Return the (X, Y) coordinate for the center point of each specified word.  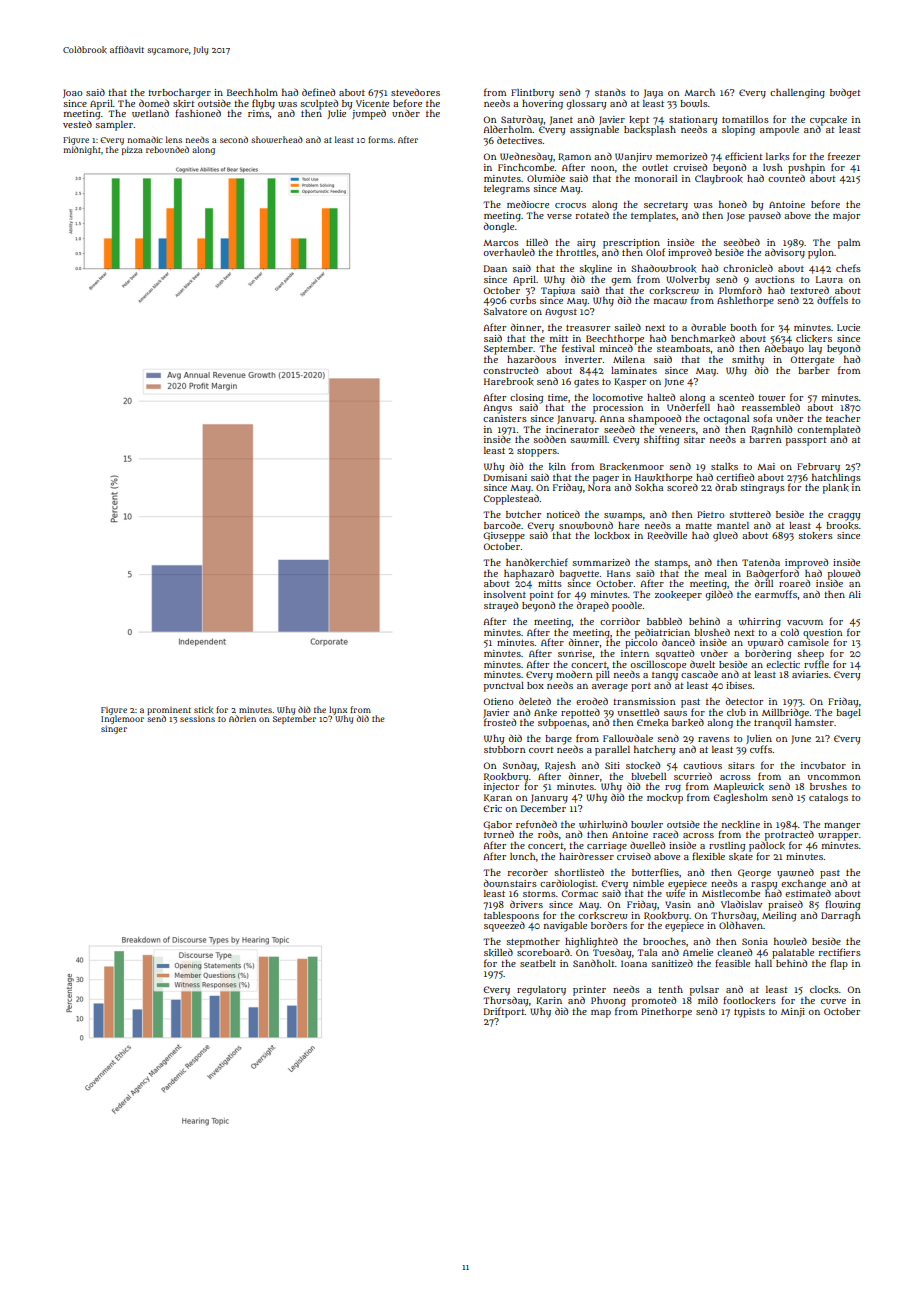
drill (764, 583)
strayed (501, 607)
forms (380, 139)
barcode (502, 525)
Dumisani (505, 477)
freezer (844, 156)
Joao (72, 93)
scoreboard (543, 952)
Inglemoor (122, 719)
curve (833, 1001)
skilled (498, 953)
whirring (760, 623)
